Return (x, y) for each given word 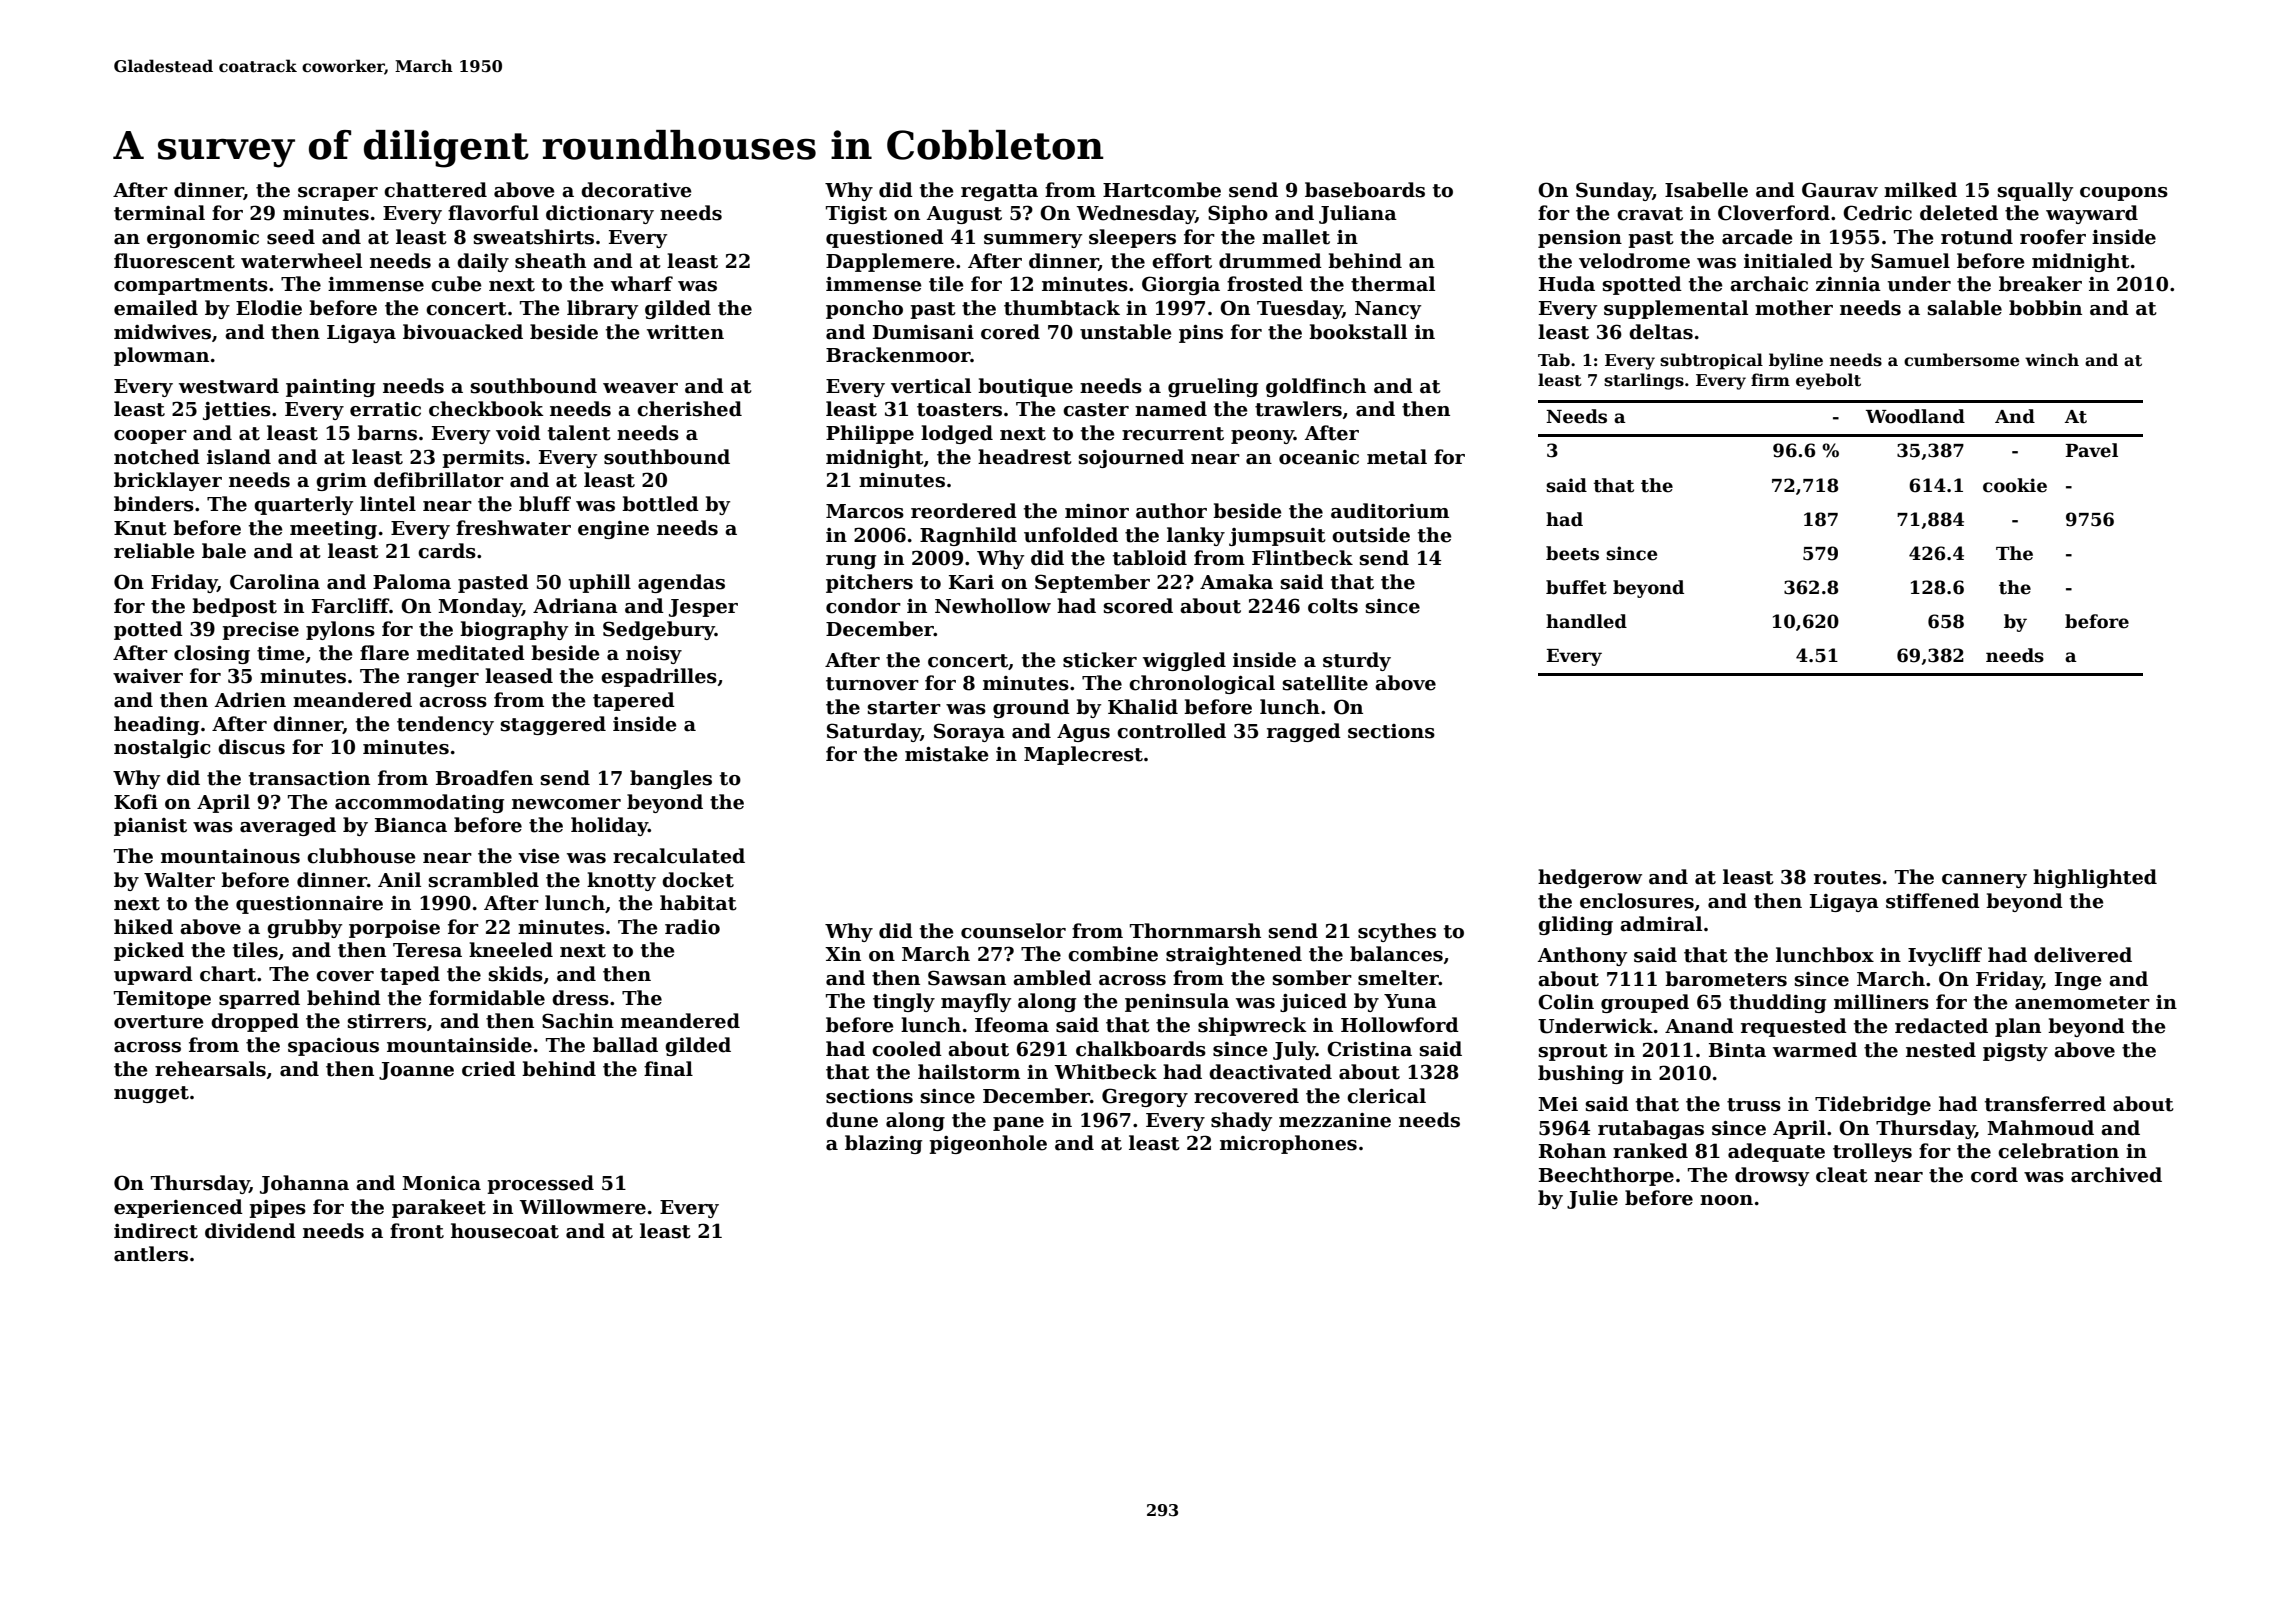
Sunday (1614, 191)
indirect (156, 1231)
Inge (2078, 981)
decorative (636, 190)
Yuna (1410, 1001)
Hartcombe (1162, 190)
